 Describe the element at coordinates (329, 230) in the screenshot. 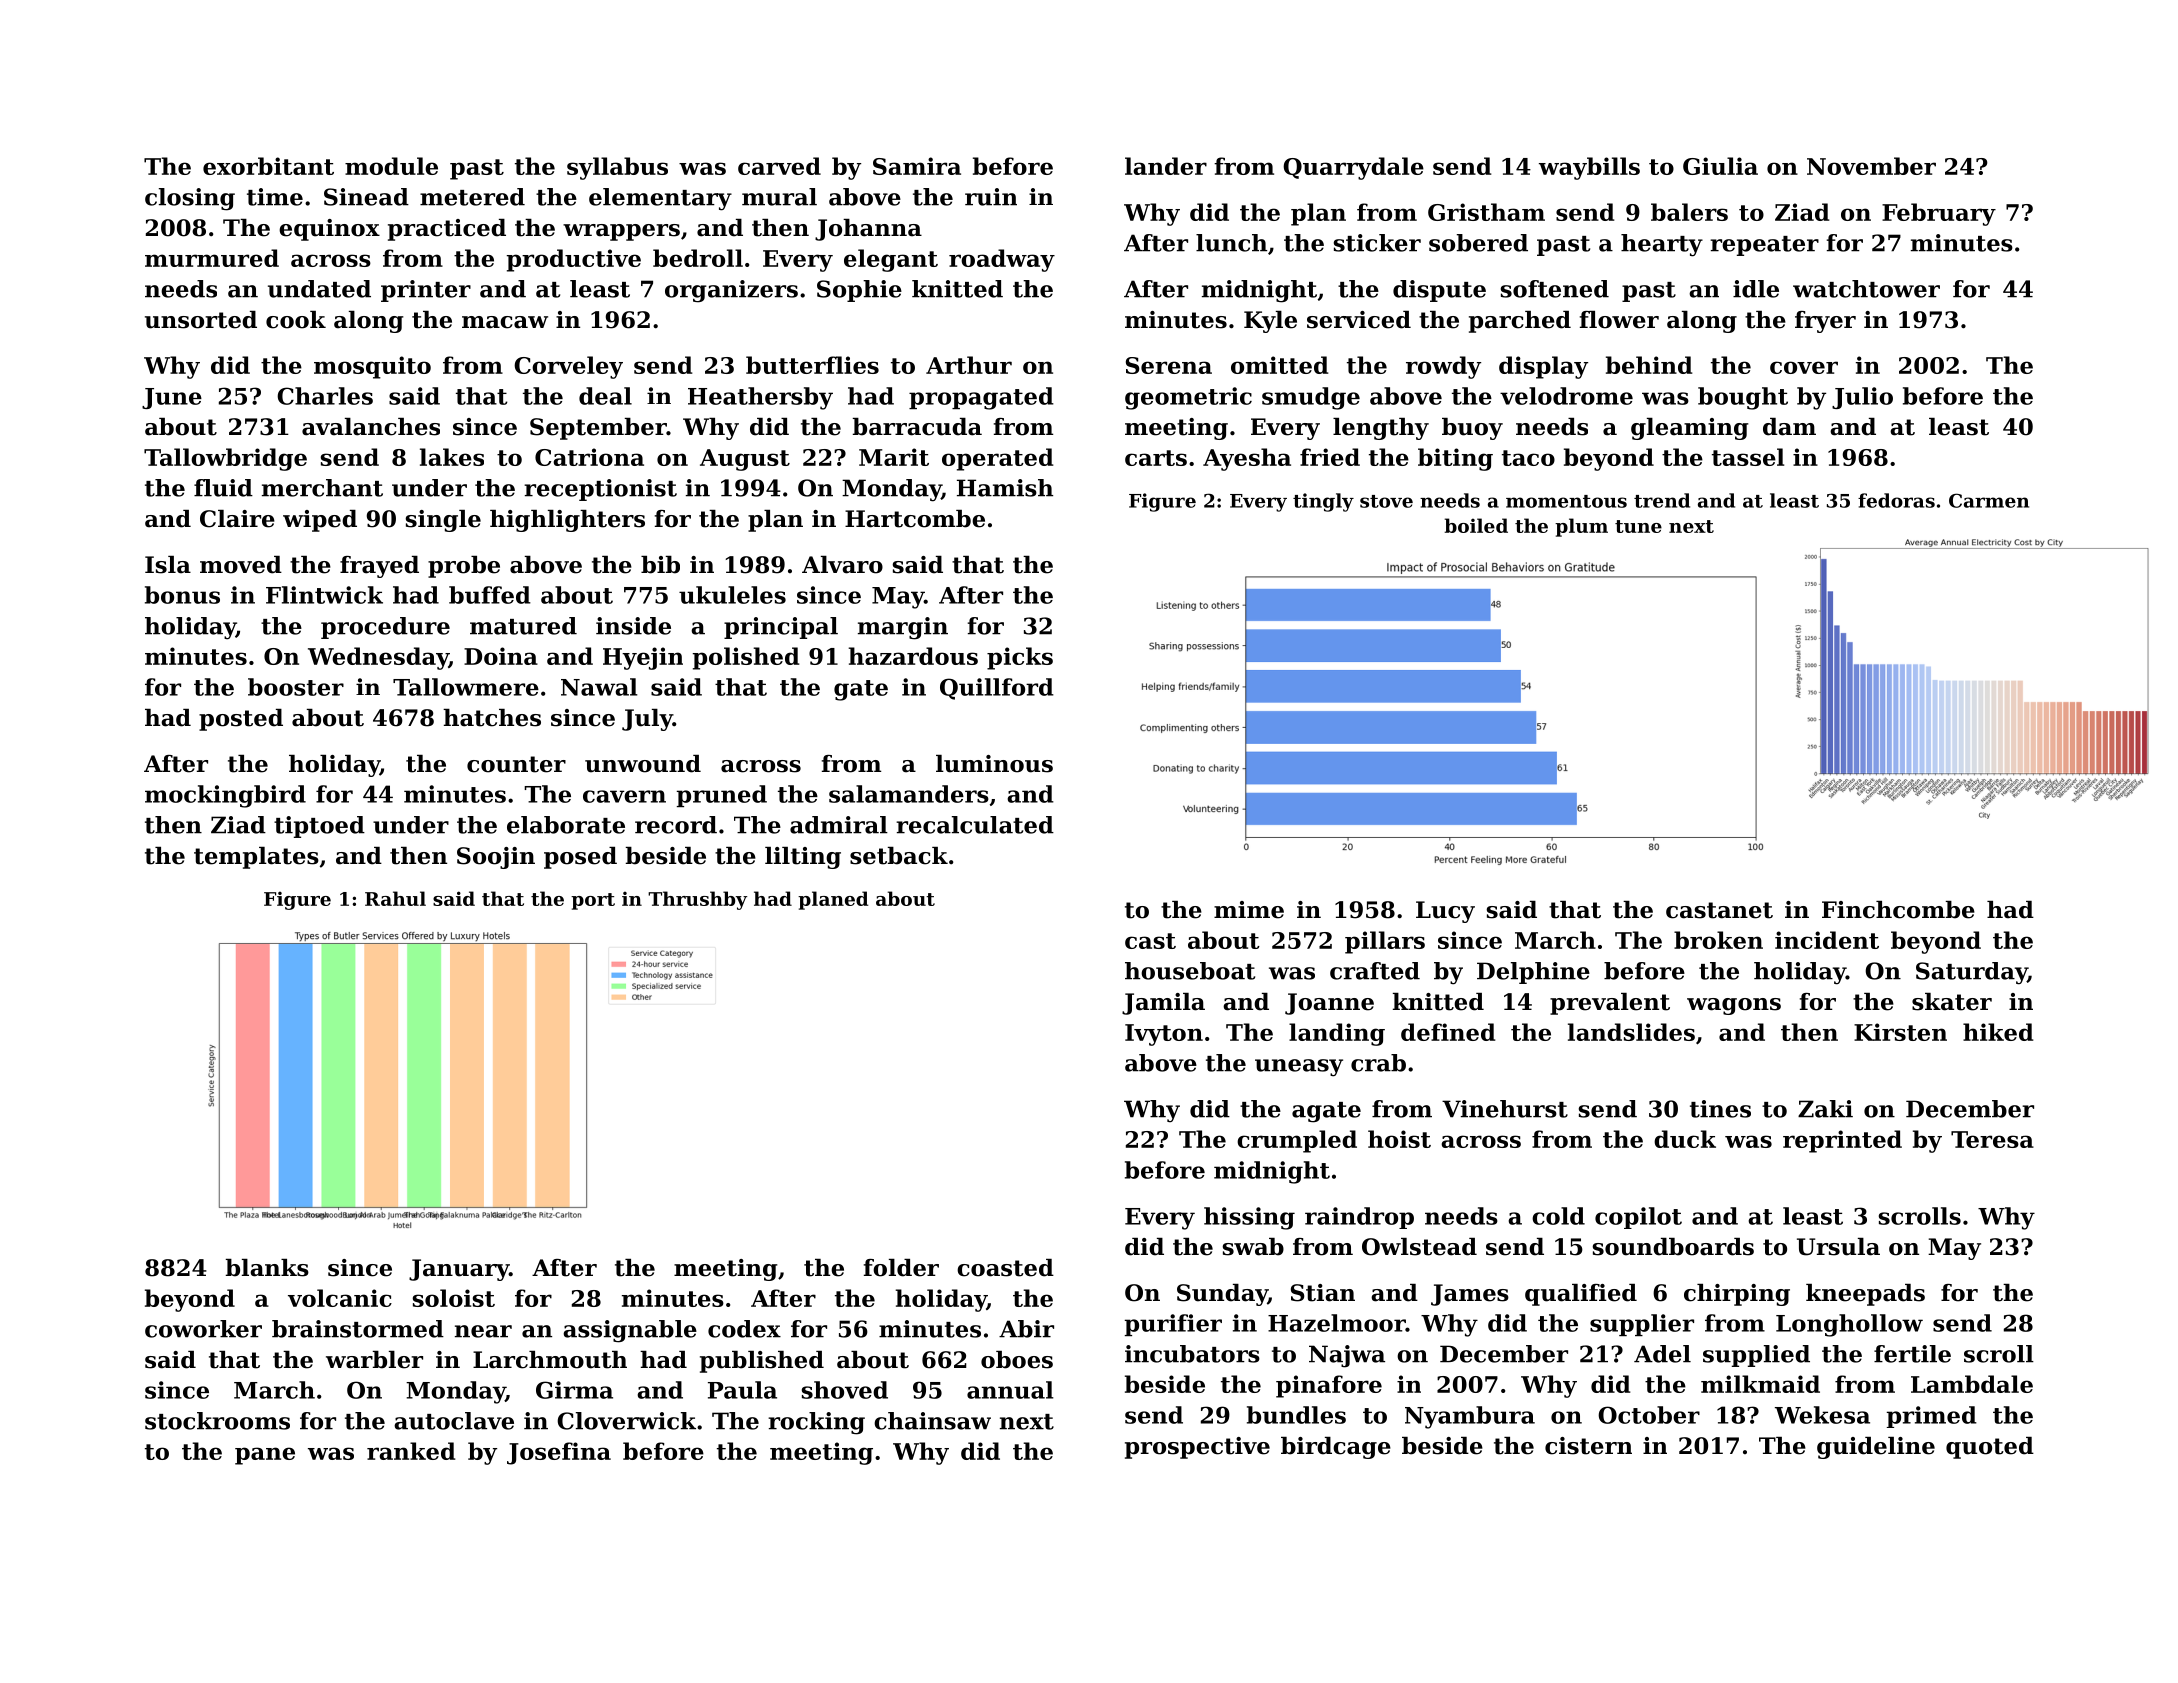

I see `equinox` at that location.
